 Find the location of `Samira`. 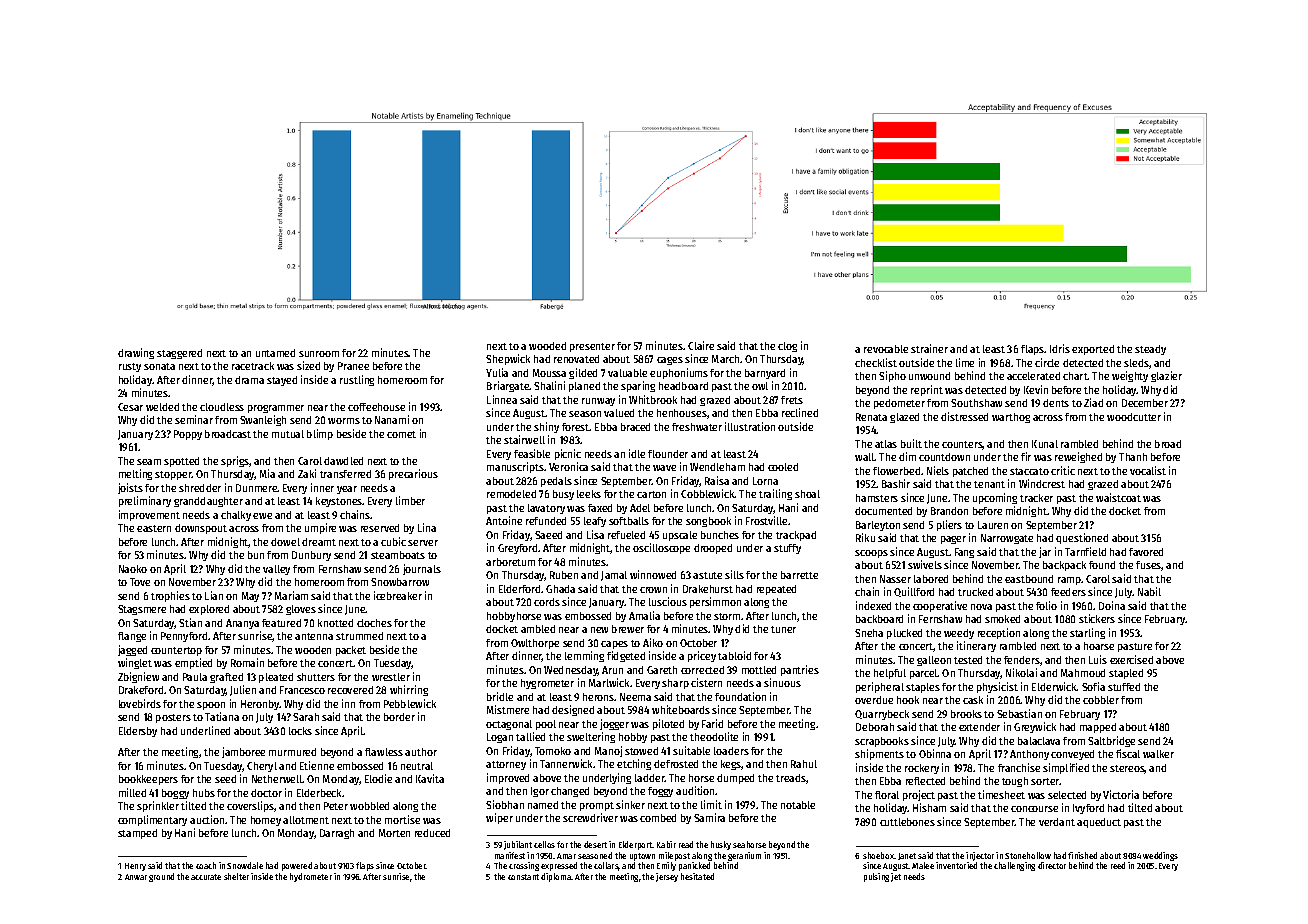

Samira is located at coordinates (709, 817).
